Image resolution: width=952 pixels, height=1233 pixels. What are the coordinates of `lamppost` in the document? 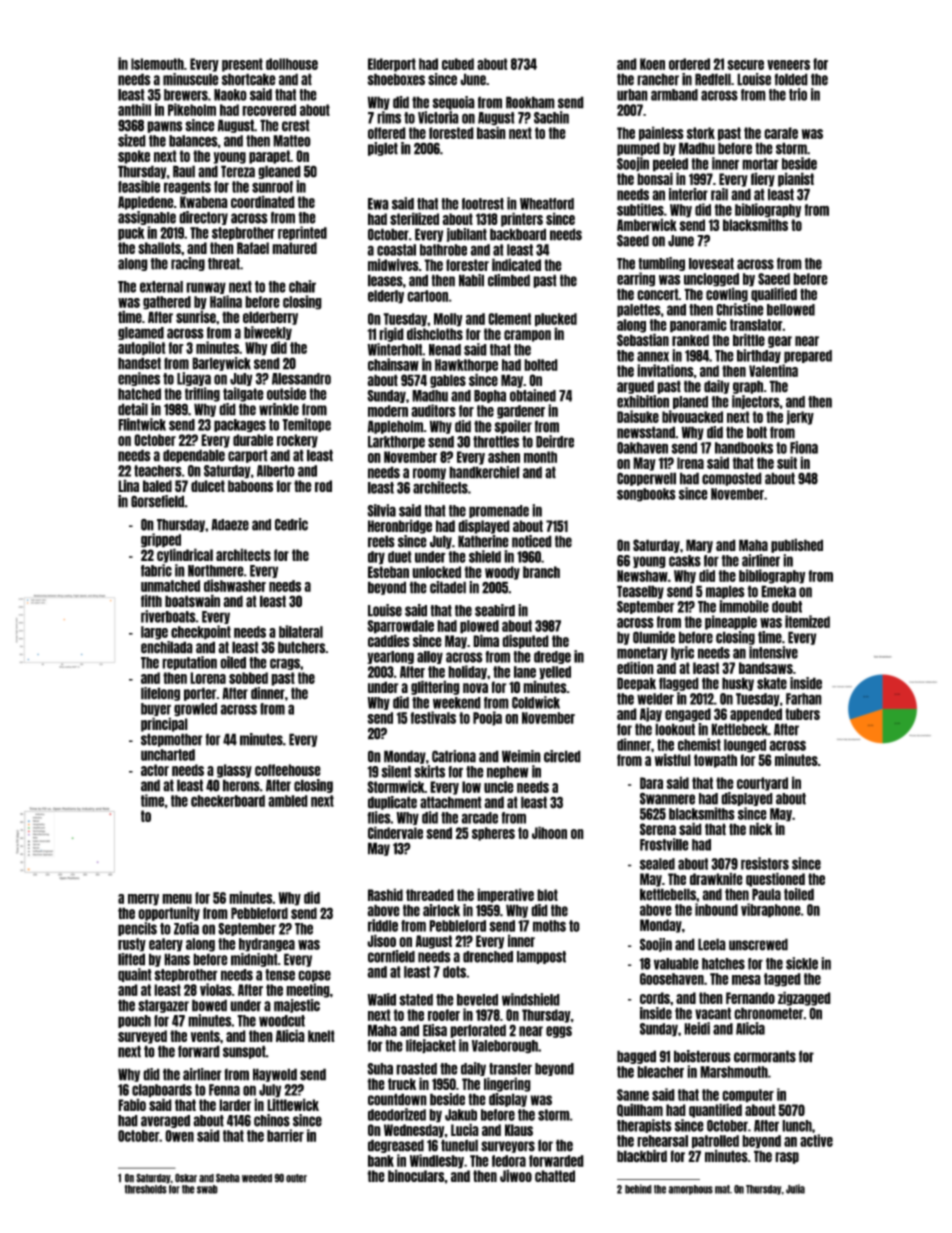 It's located at (541, 957).
